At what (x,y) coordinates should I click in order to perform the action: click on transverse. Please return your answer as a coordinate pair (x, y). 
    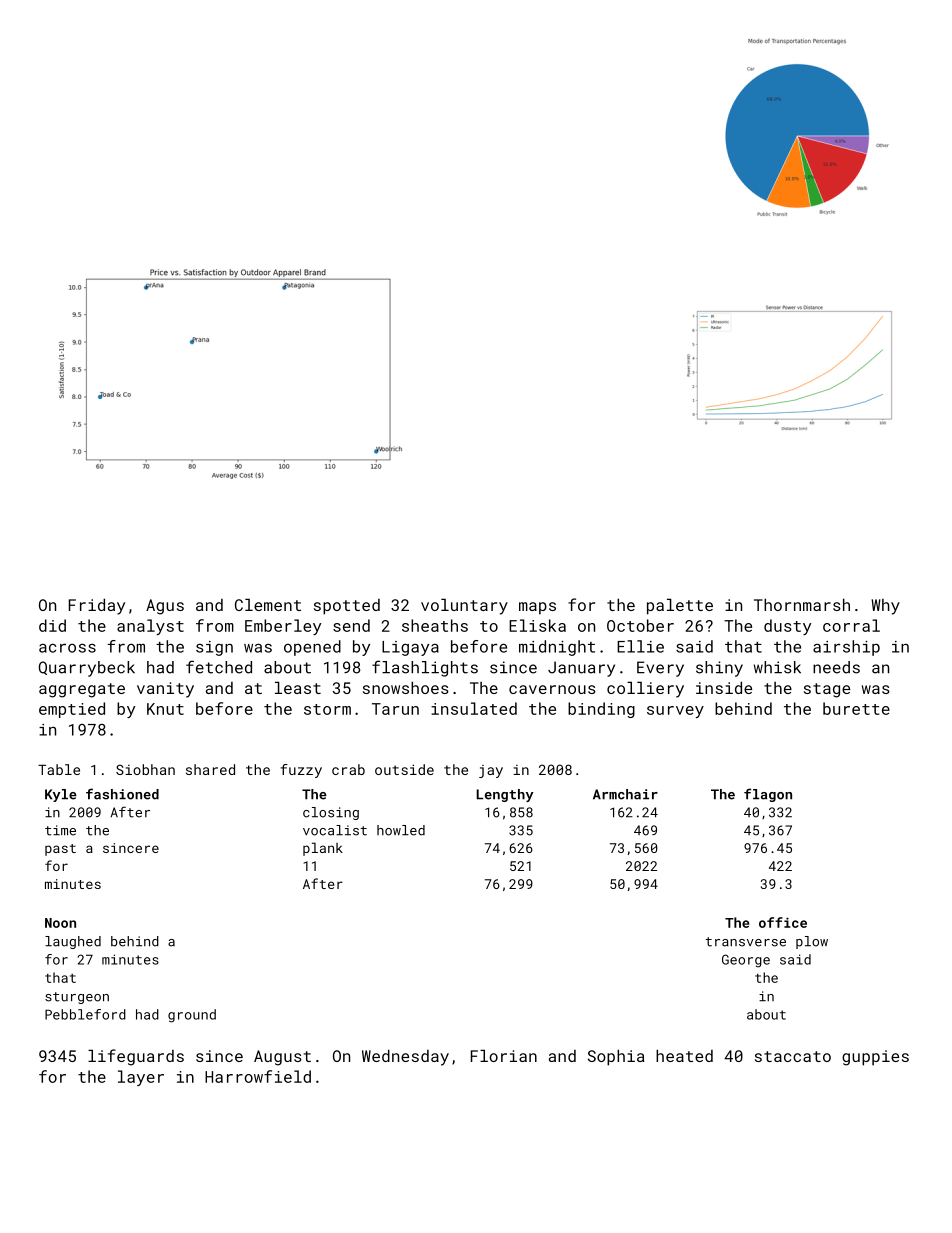
    Looking at the image, I should click on (745, 942).
